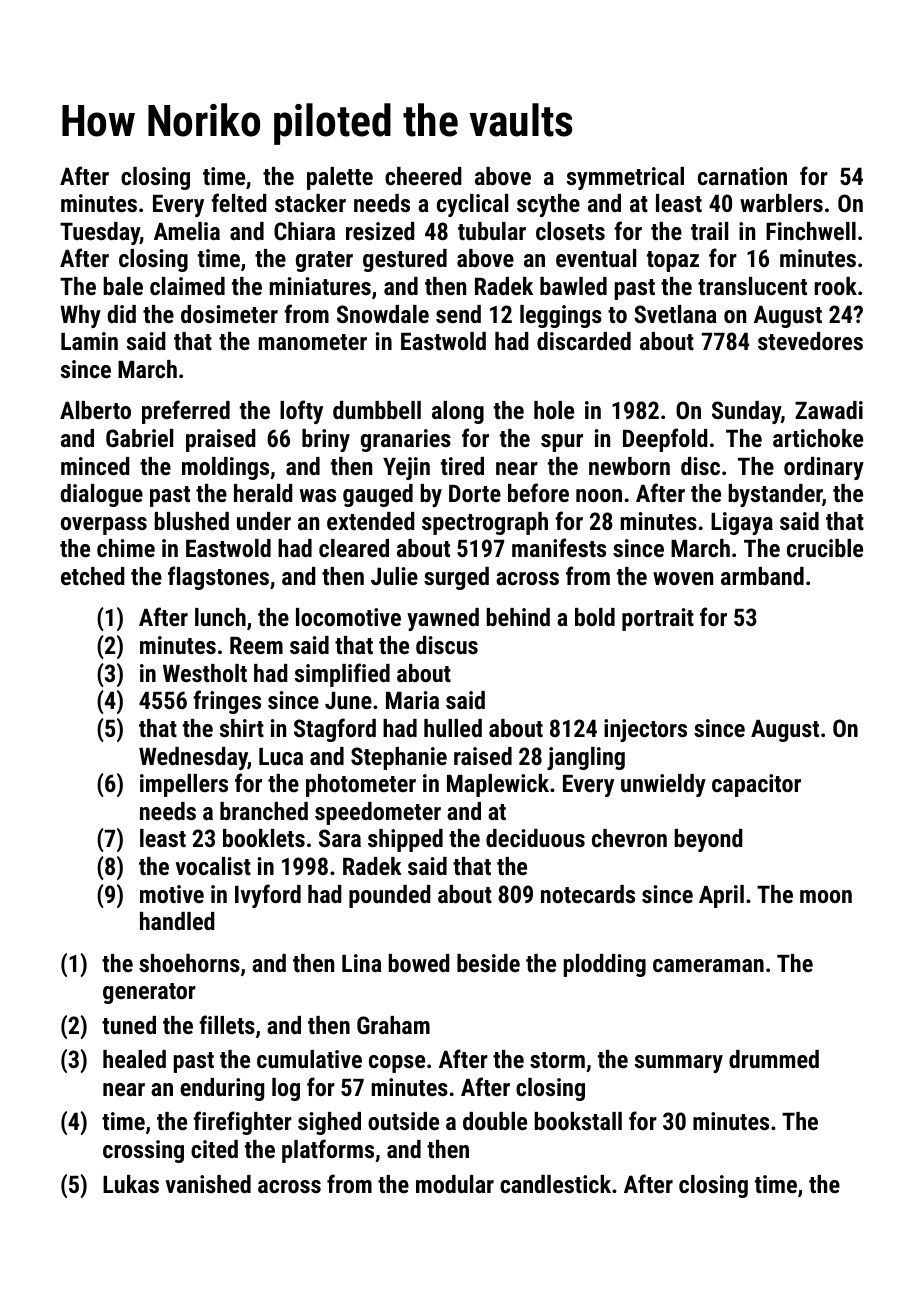 The image size is (924, 1311). What do you see at coordinates (412, 700) in the screenshot?
I see `Maria` at bounding box center [412, 700].
